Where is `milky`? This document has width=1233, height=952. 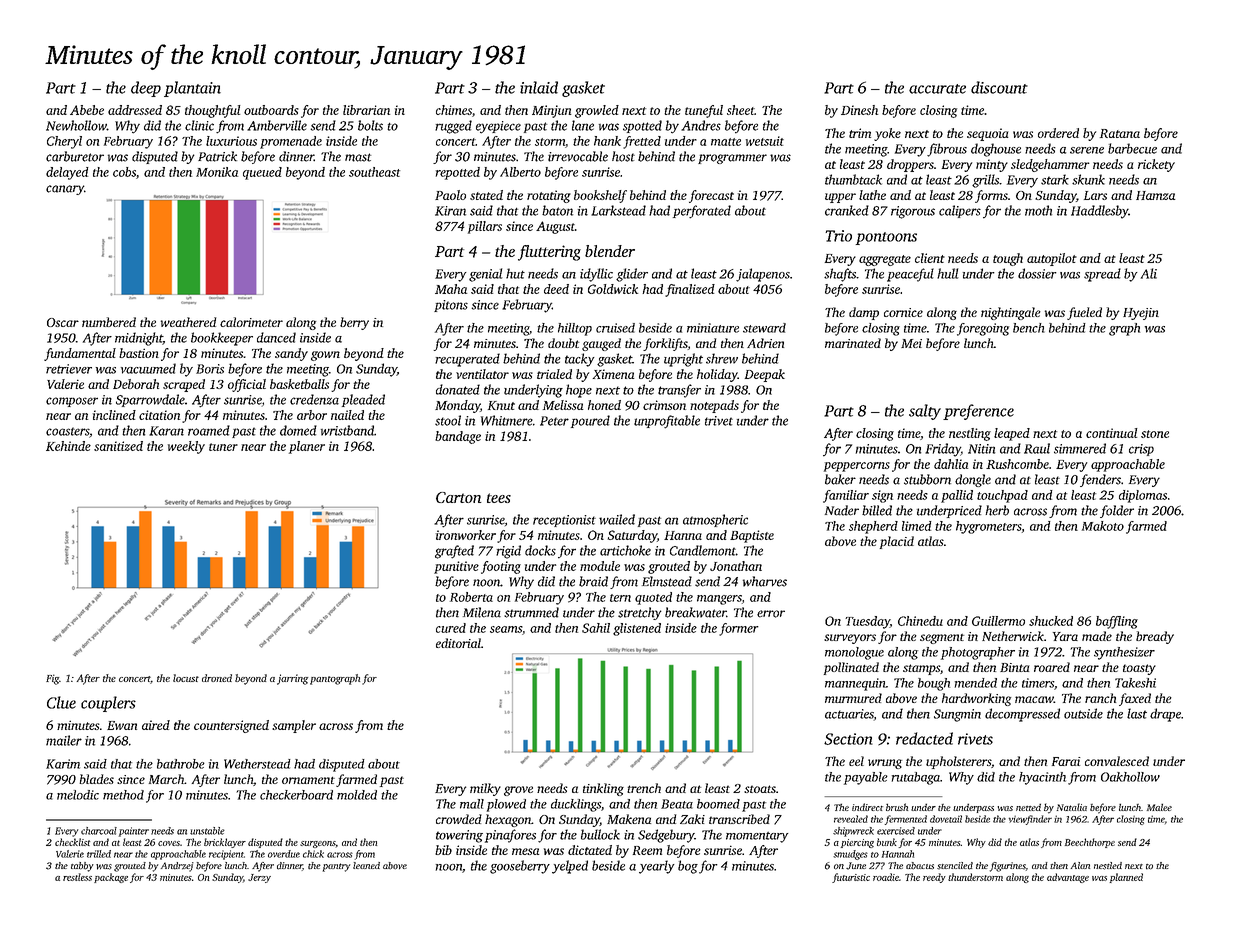
milky is located at coordinates (485, 789).
